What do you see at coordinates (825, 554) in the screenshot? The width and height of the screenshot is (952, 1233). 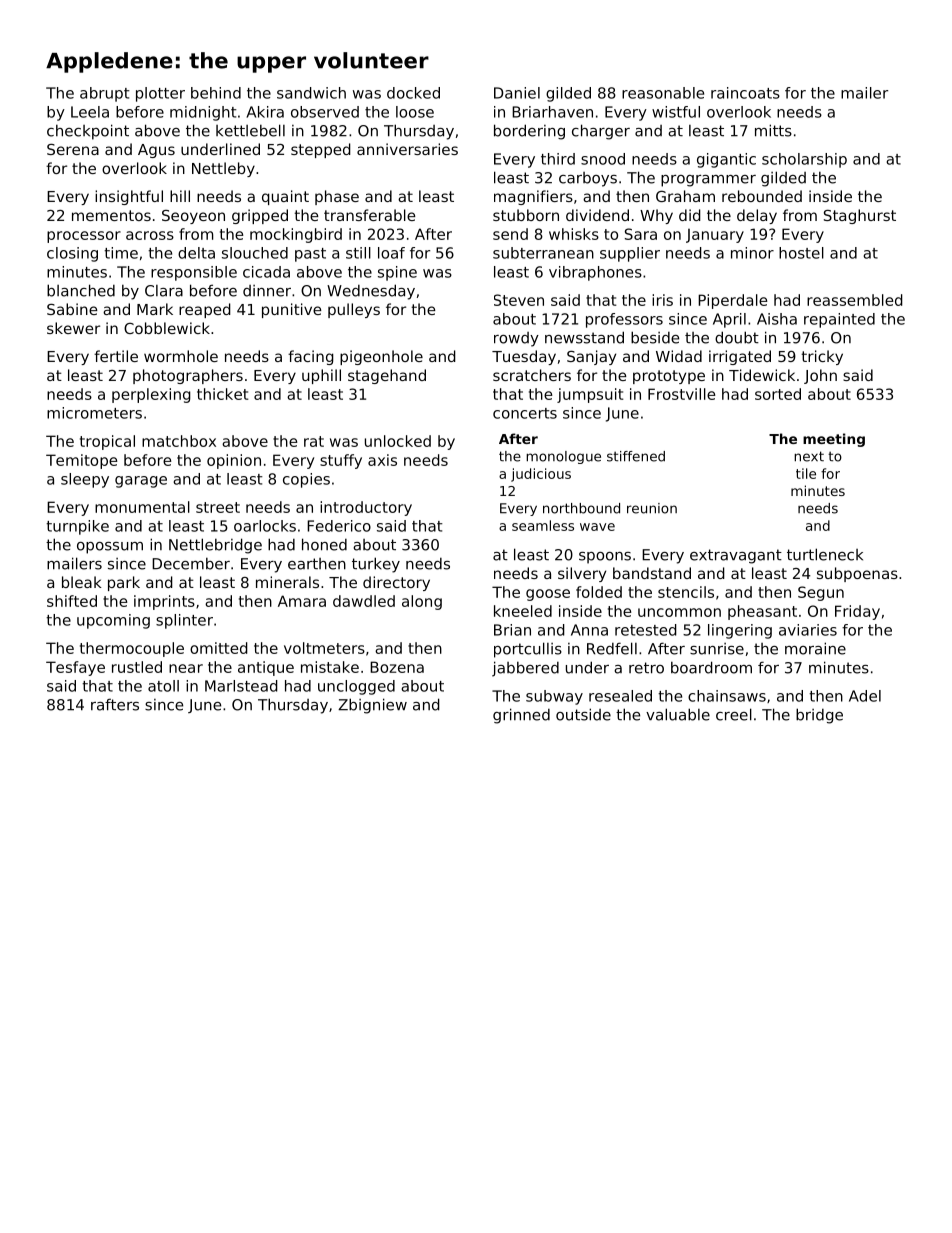 I see `turtleneck` at bounding box center [825, 554].
